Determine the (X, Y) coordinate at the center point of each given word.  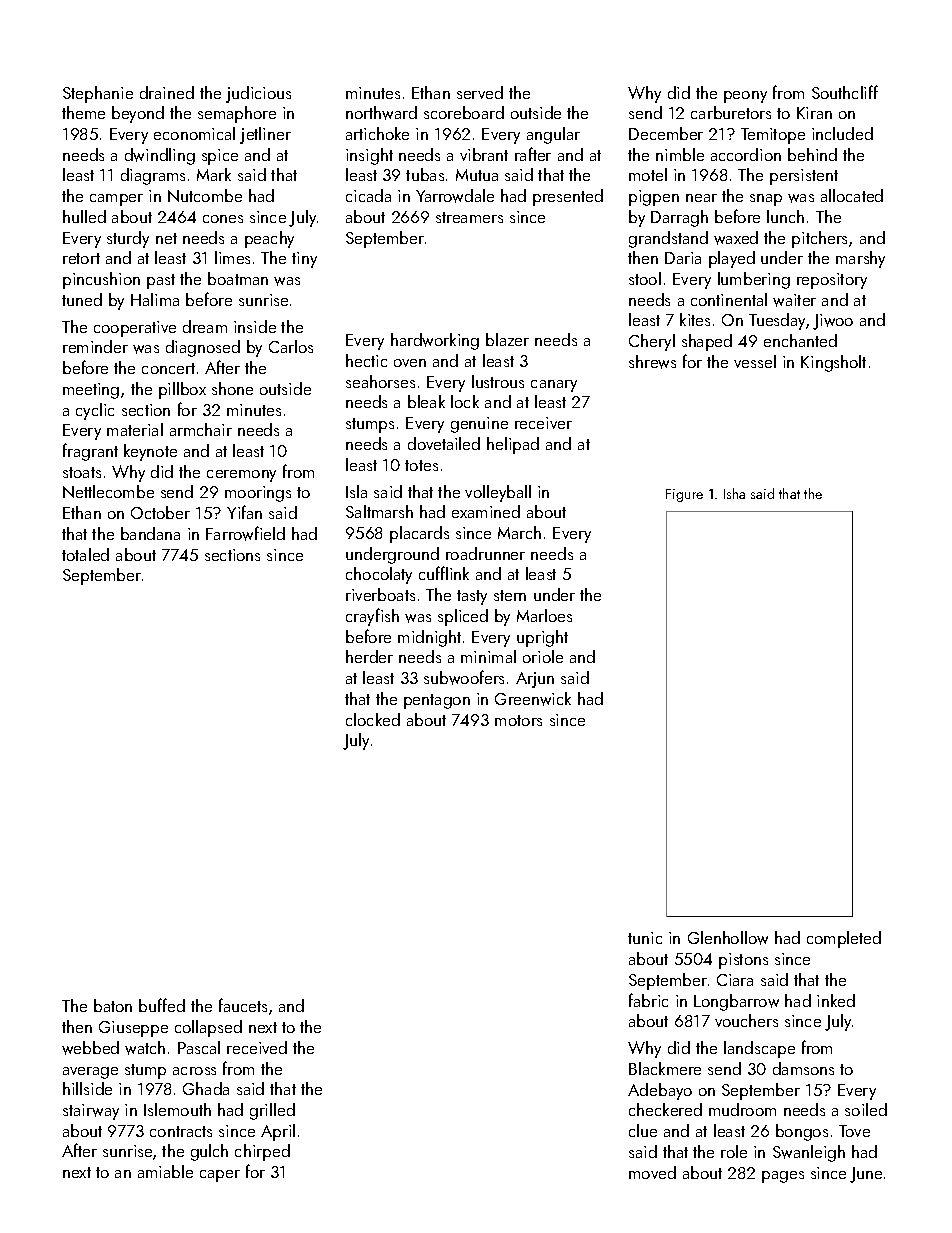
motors (518, 720)
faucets (243, 1005)
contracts (181, 1131)
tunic (645, 938)
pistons (743, 961)
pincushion (101, 280)
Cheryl (652, 342)
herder (369, 656)
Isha (734, 493)
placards (419, 534)
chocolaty (379, 575)
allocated (852, 195)
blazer (507, 339)
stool (645, 278)
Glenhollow (728, 938)
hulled (84, 216)
